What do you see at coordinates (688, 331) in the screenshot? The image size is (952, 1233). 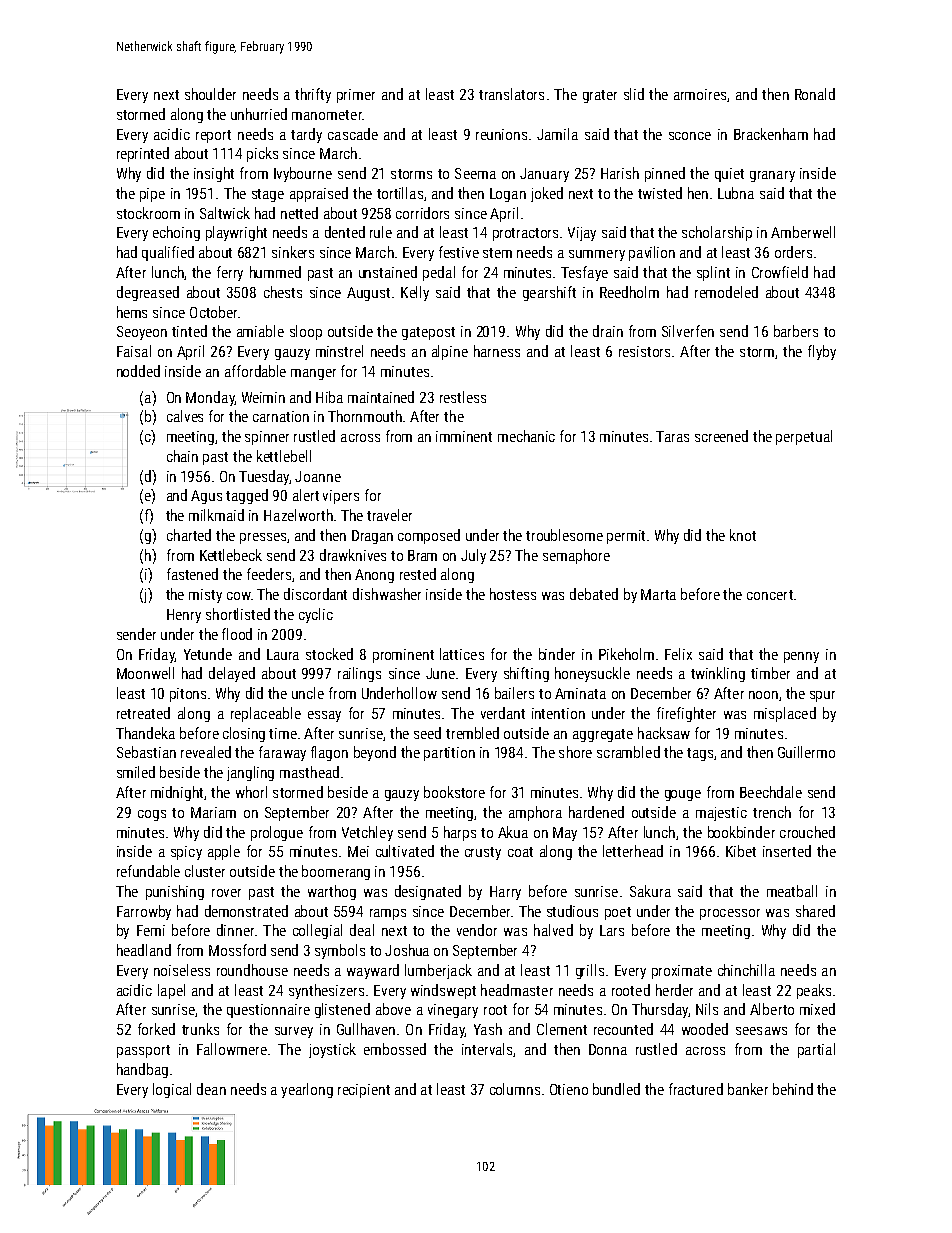 I see `Silverfen` at bounding box center [688, 331].
